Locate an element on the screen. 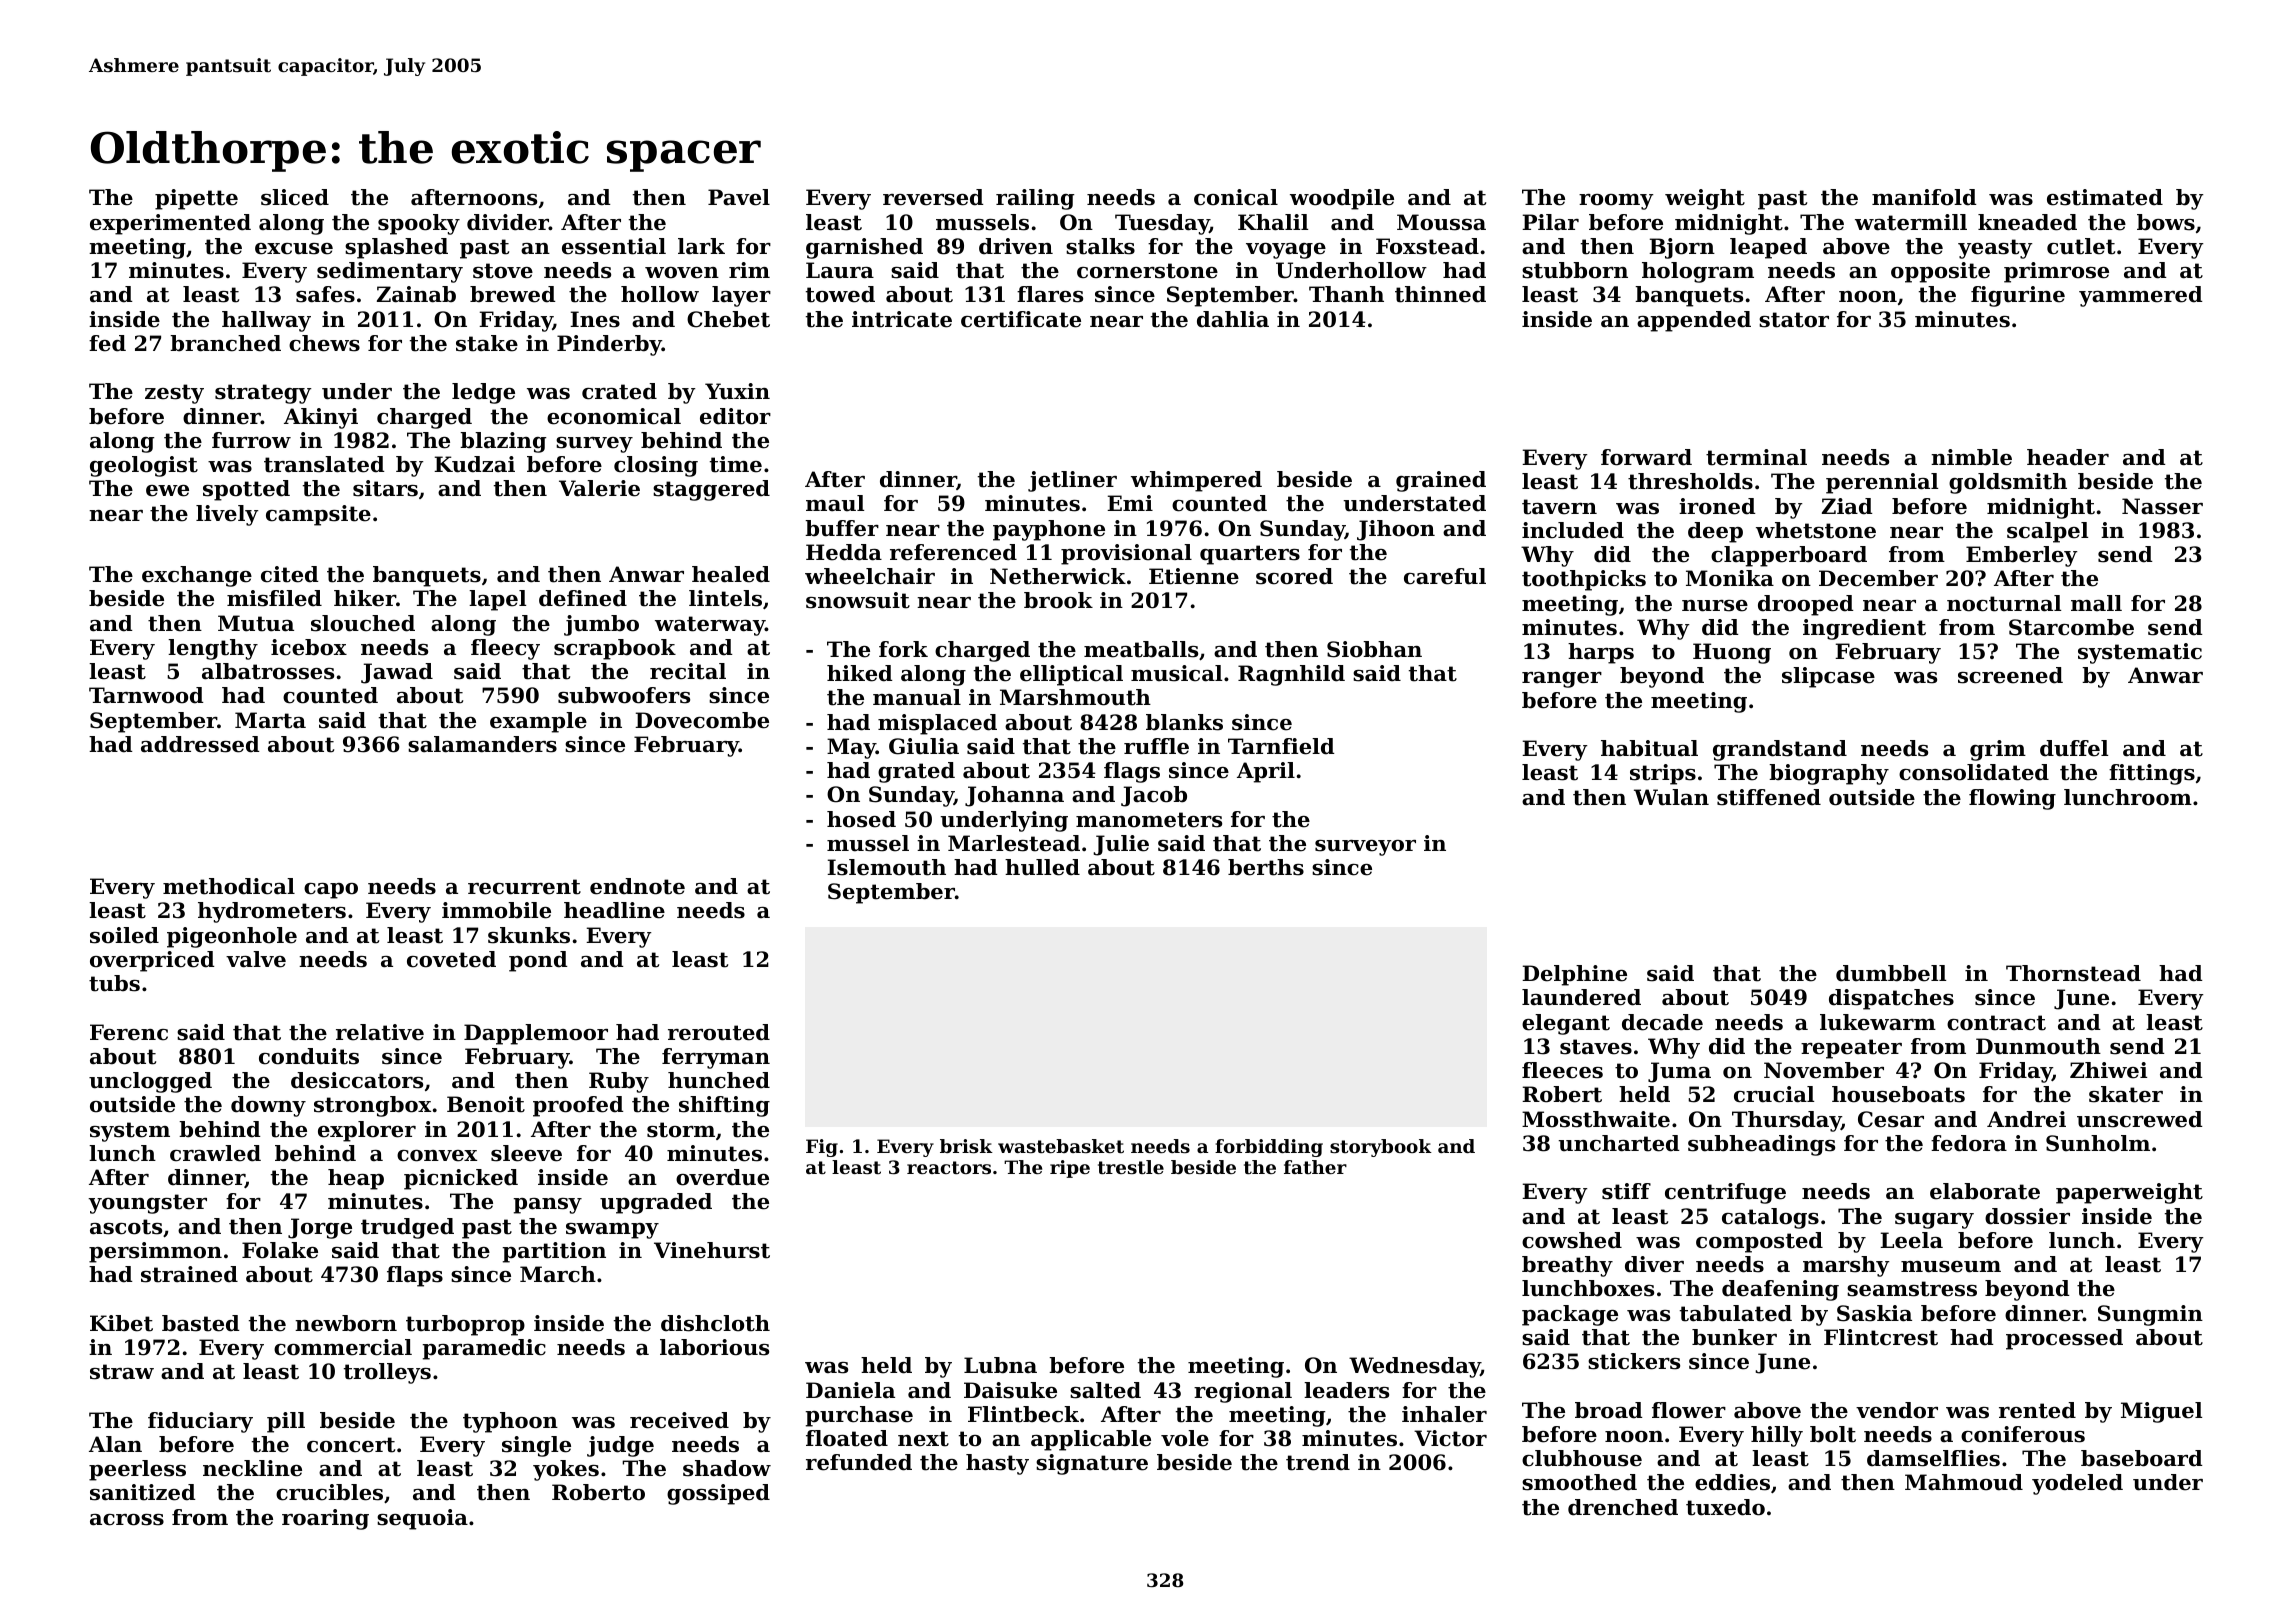 This screenshot has width=2292, height=1620. tabulated is located at coordinates (1736, 1313).
